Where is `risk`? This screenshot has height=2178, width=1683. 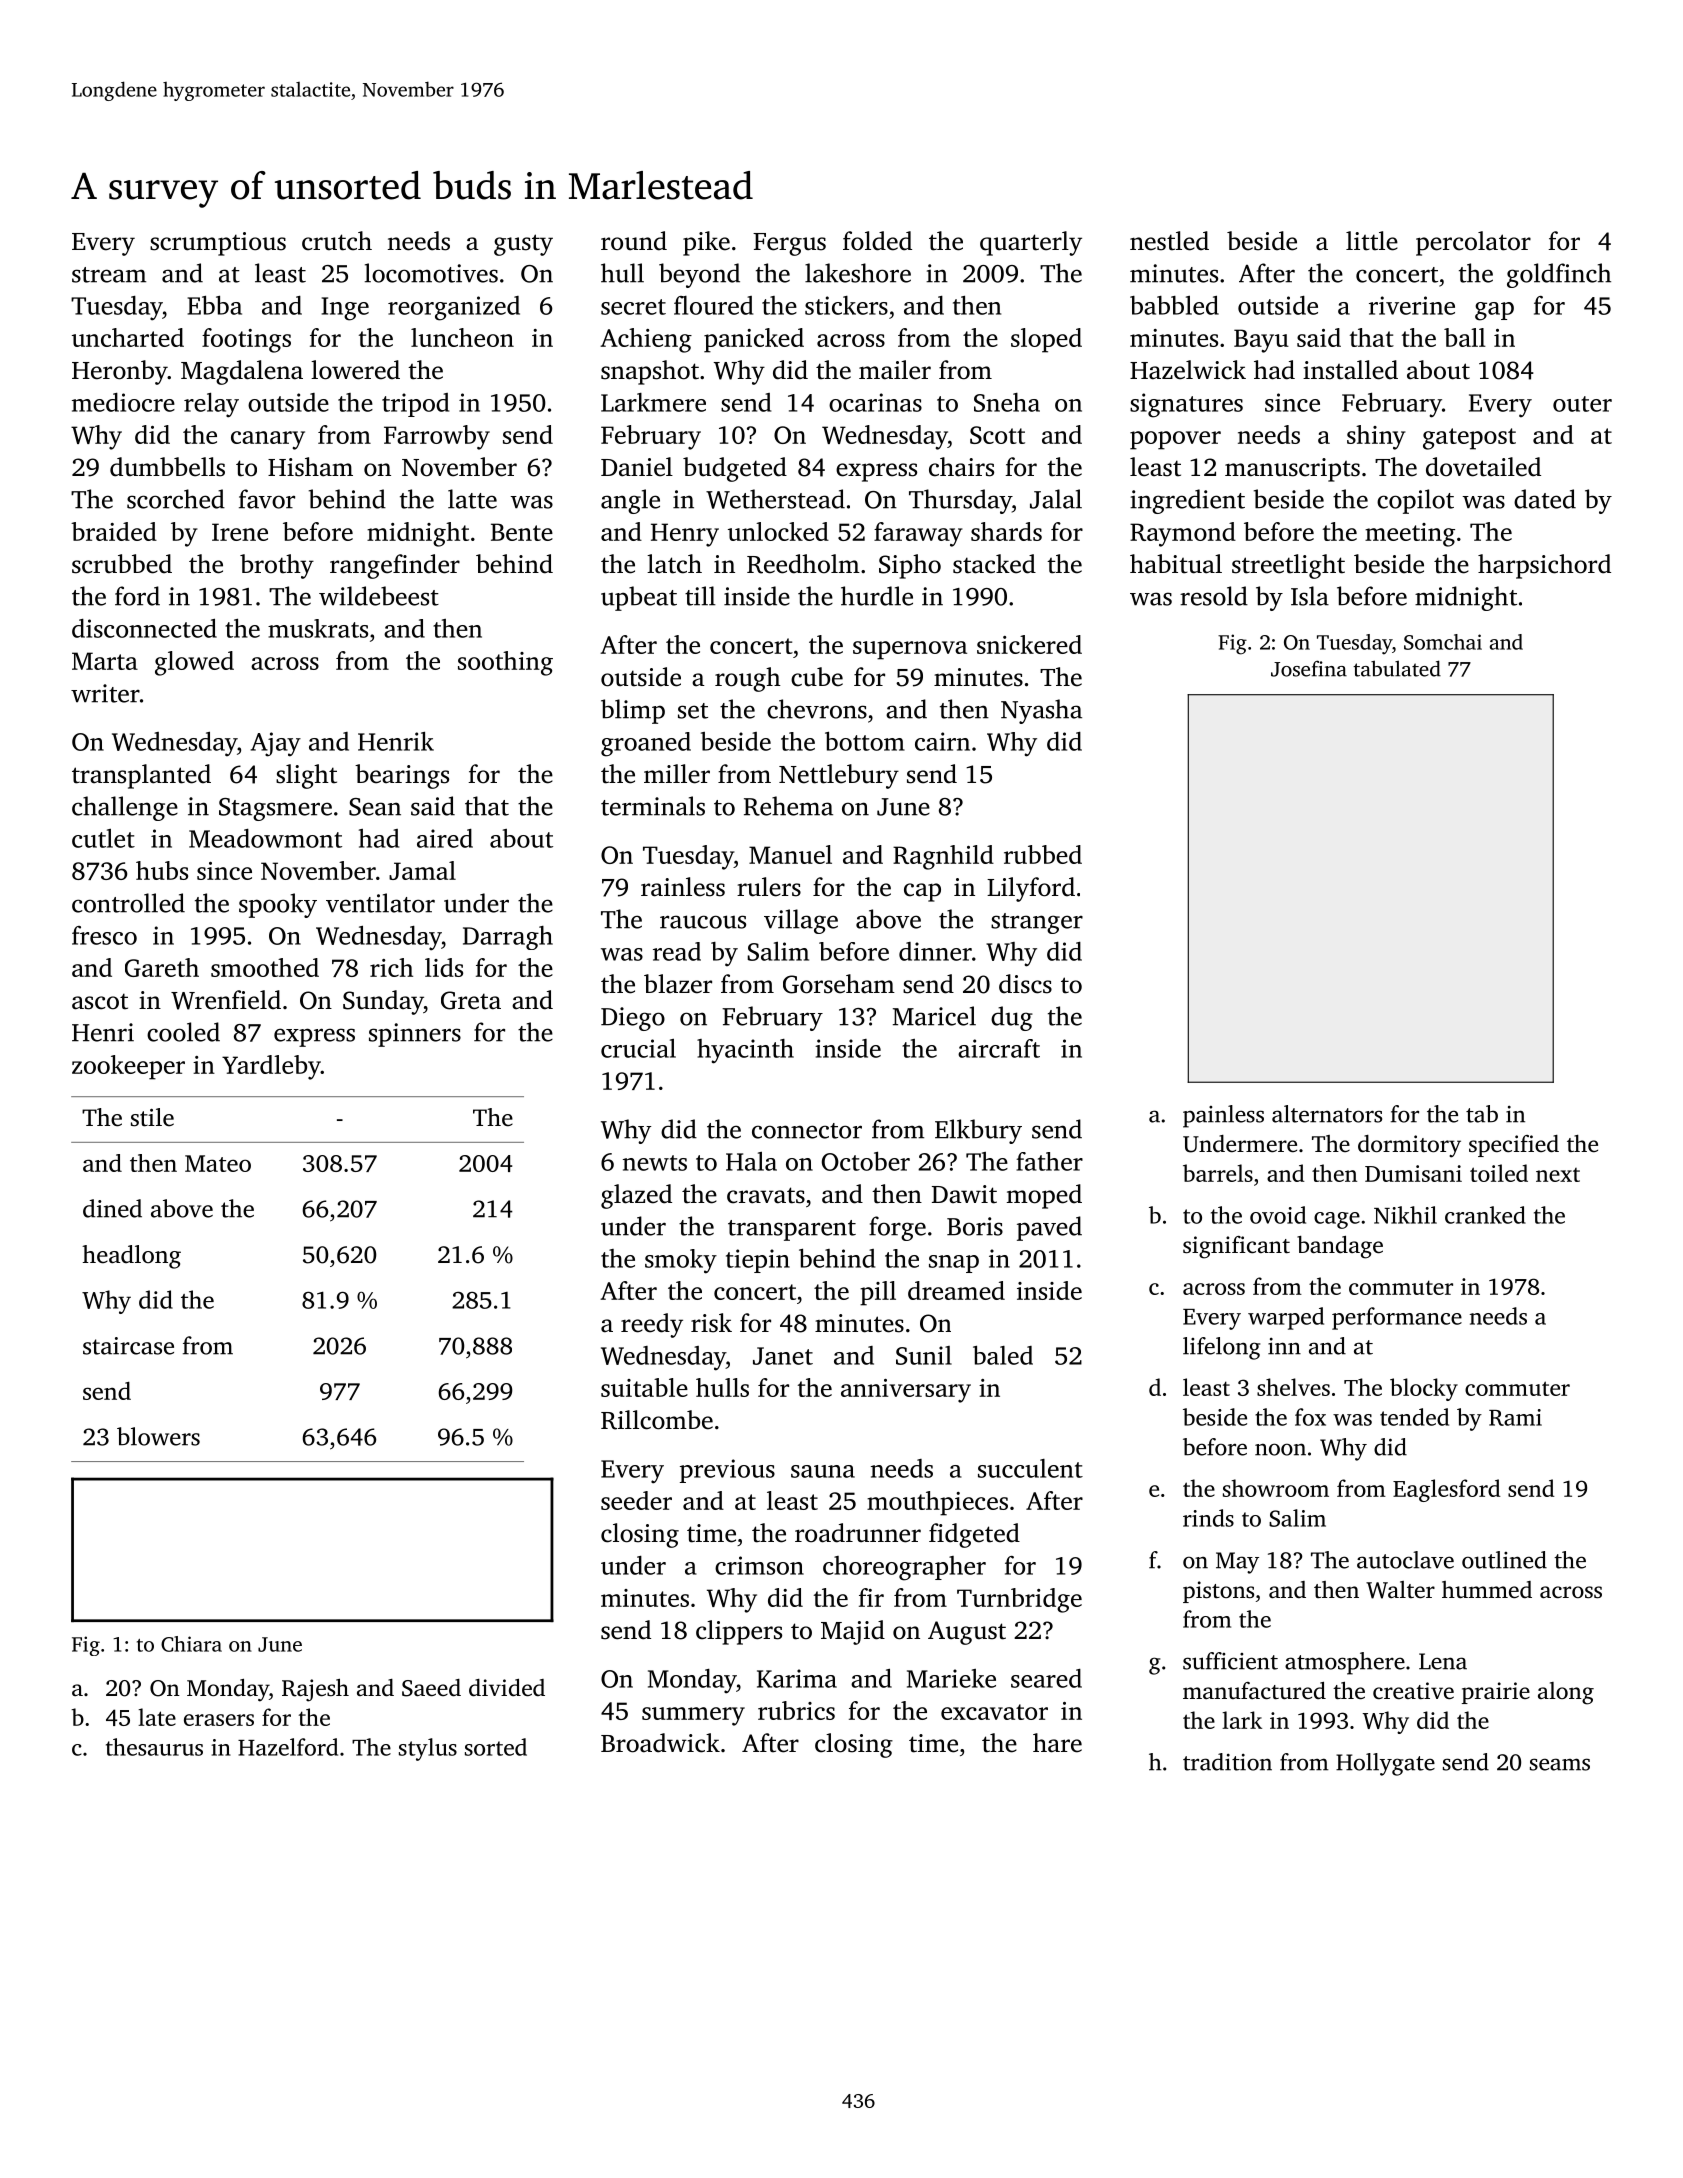 risk is located at coordinates (711, 1323).
